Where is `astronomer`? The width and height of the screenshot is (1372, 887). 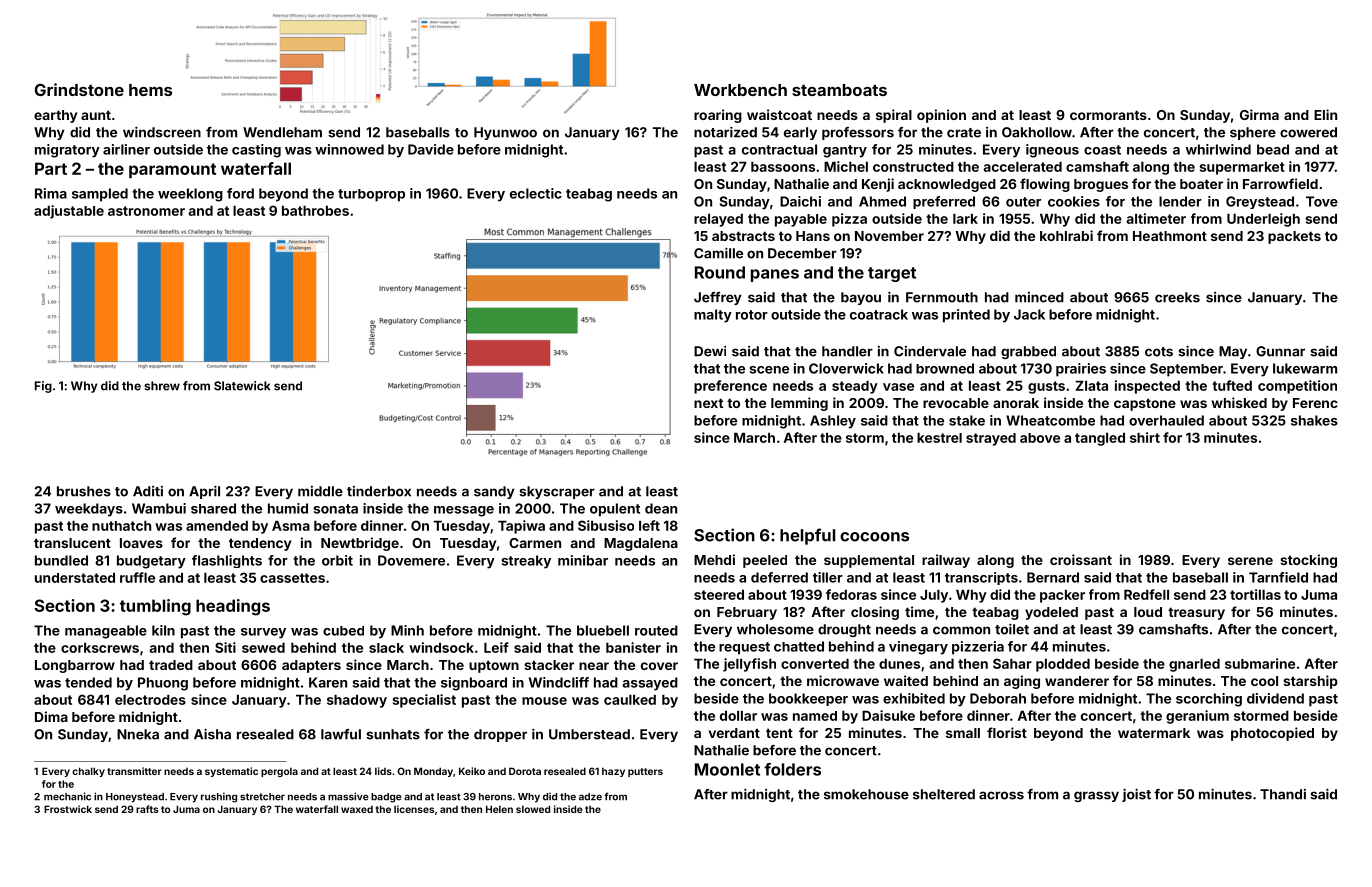 astronomer is located at coordinates (146, 211).
